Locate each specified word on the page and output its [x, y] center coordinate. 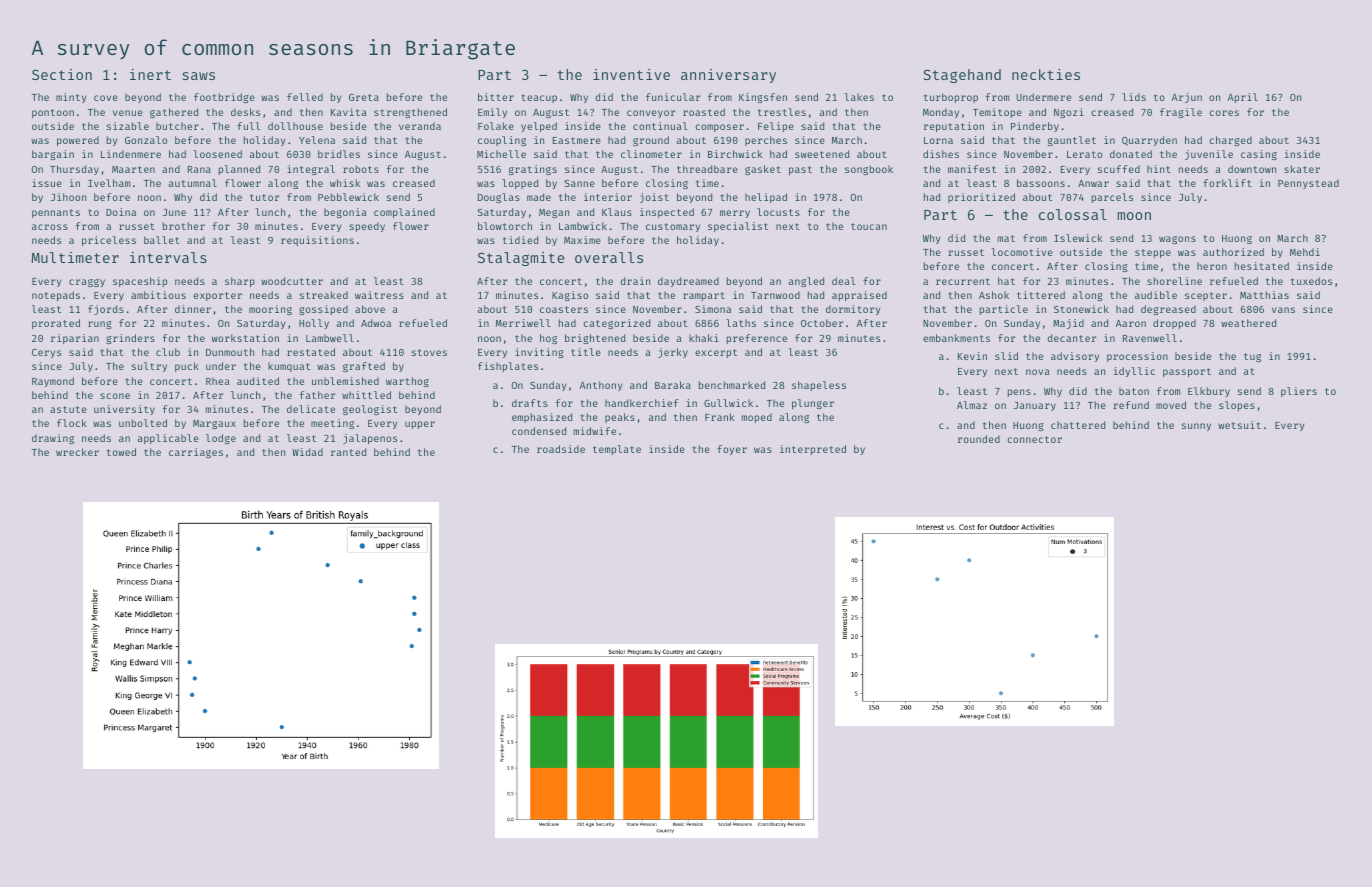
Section [62, 74]
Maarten [133, 169]
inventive [631, 74]
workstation [245, 338]
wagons [1177, 240]
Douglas [499, 198]
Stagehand [962, 76]
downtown [1252, 169]
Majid [1068, 324]
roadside [561, 449]
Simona [713, 309]
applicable [168, 439]
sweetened [822, 154]
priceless [109, 241]
